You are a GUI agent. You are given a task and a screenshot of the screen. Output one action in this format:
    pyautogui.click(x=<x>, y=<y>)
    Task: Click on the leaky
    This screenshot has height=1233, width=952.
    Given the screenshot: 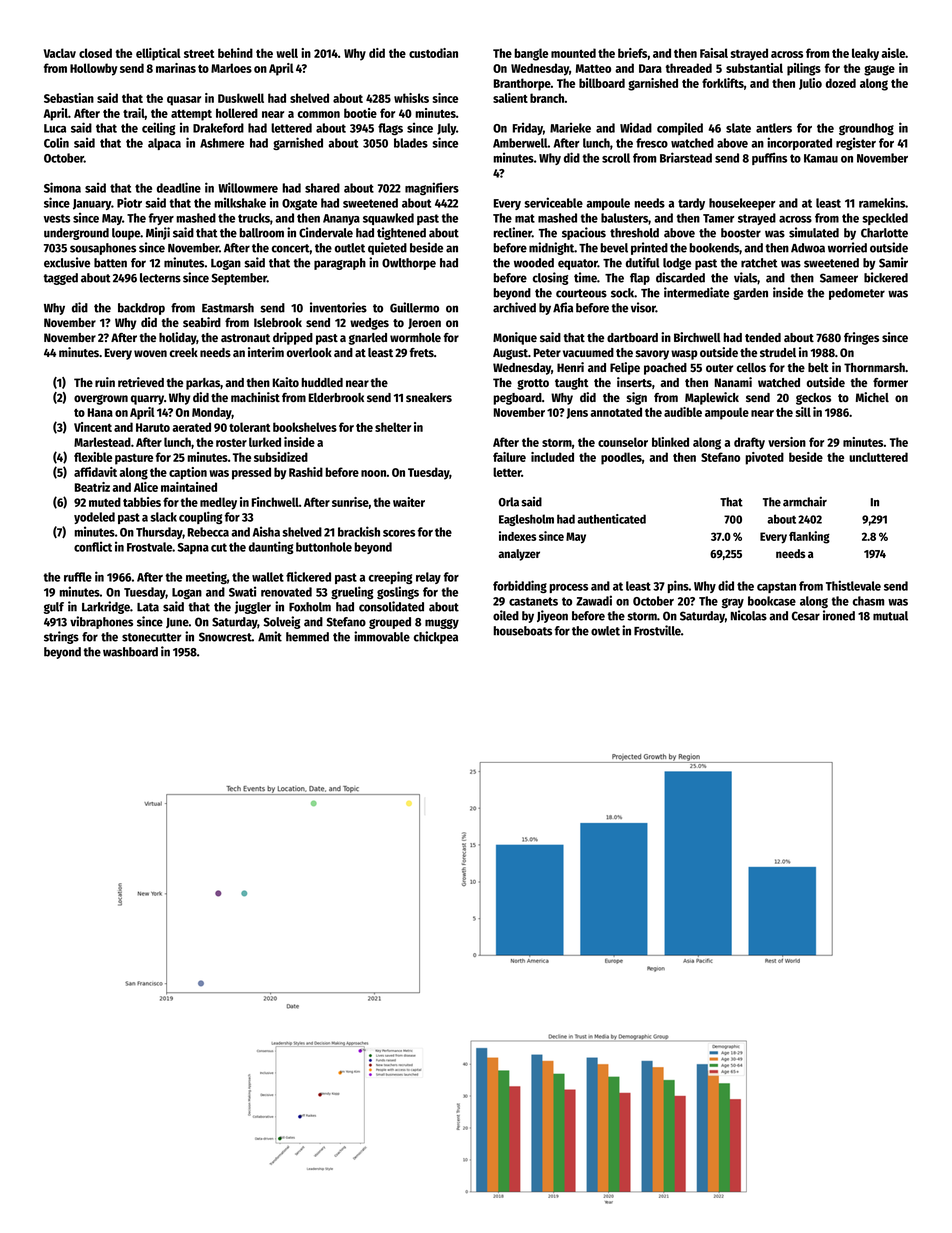 What is the action you would take?
    pyautogui.click(x=865, y=54)
